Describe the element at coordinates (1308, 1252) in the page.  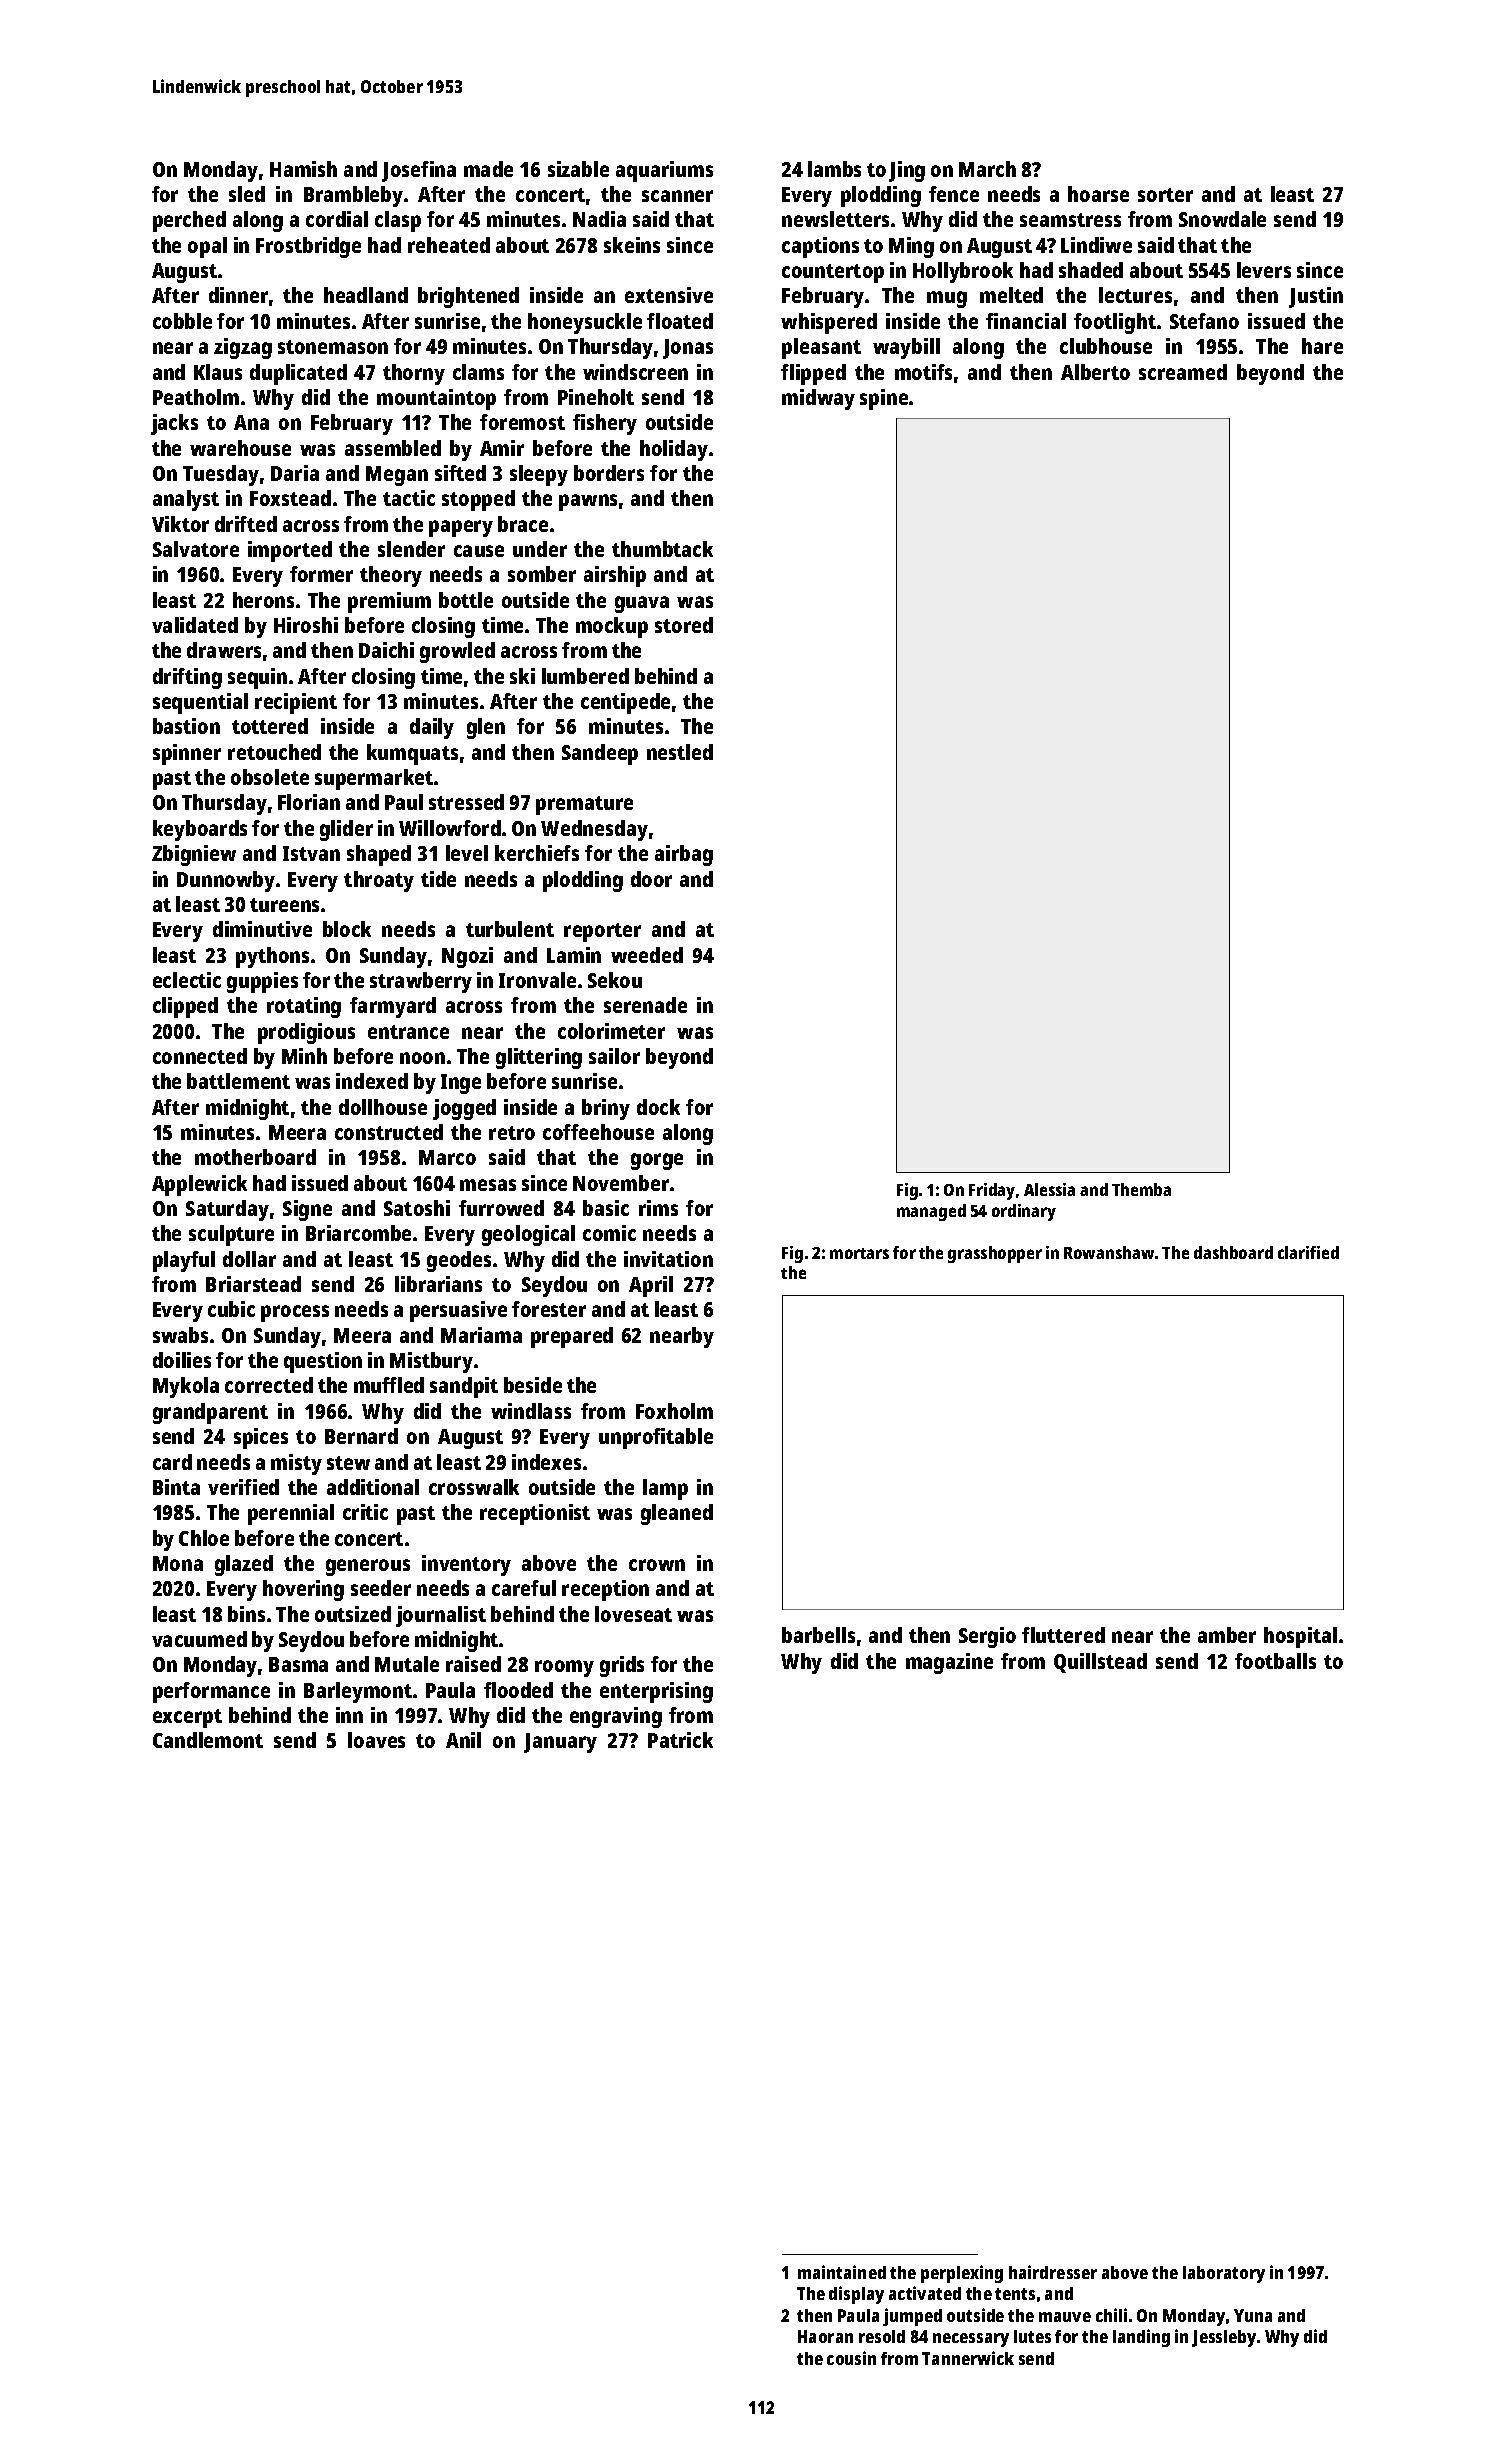
I see `clarified` at that location.
